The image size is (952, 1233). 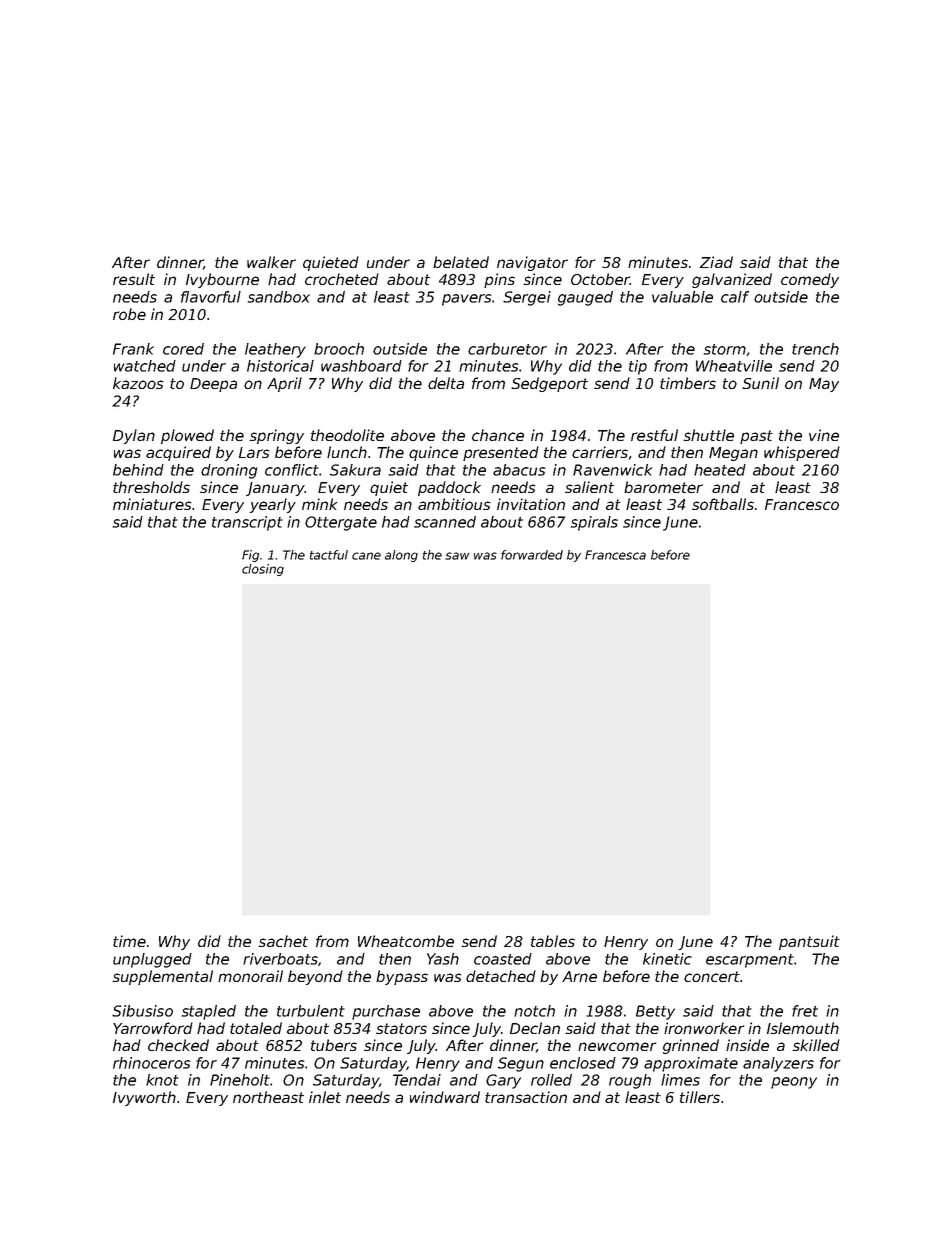 I want to click on windward, so click(x=445, y=1097).
